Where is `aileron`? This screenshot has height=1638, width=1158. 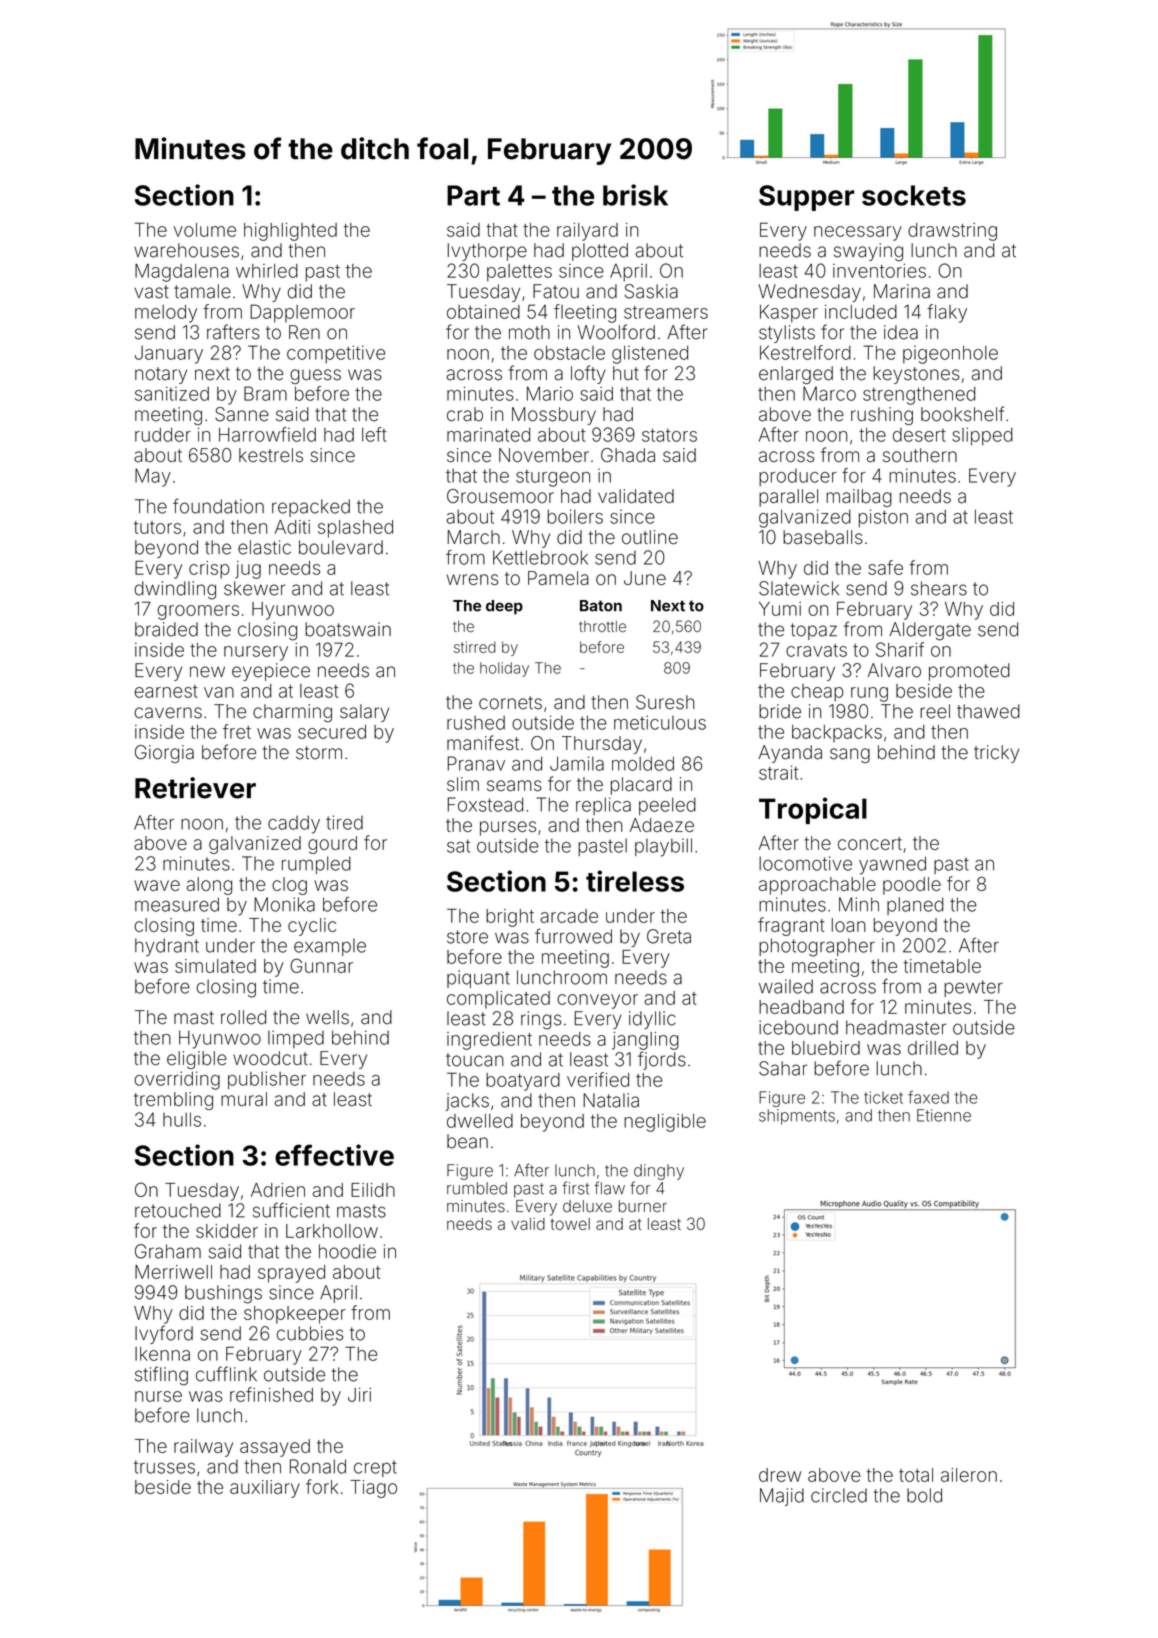
aileron is located at coordinates (969, 1475).
